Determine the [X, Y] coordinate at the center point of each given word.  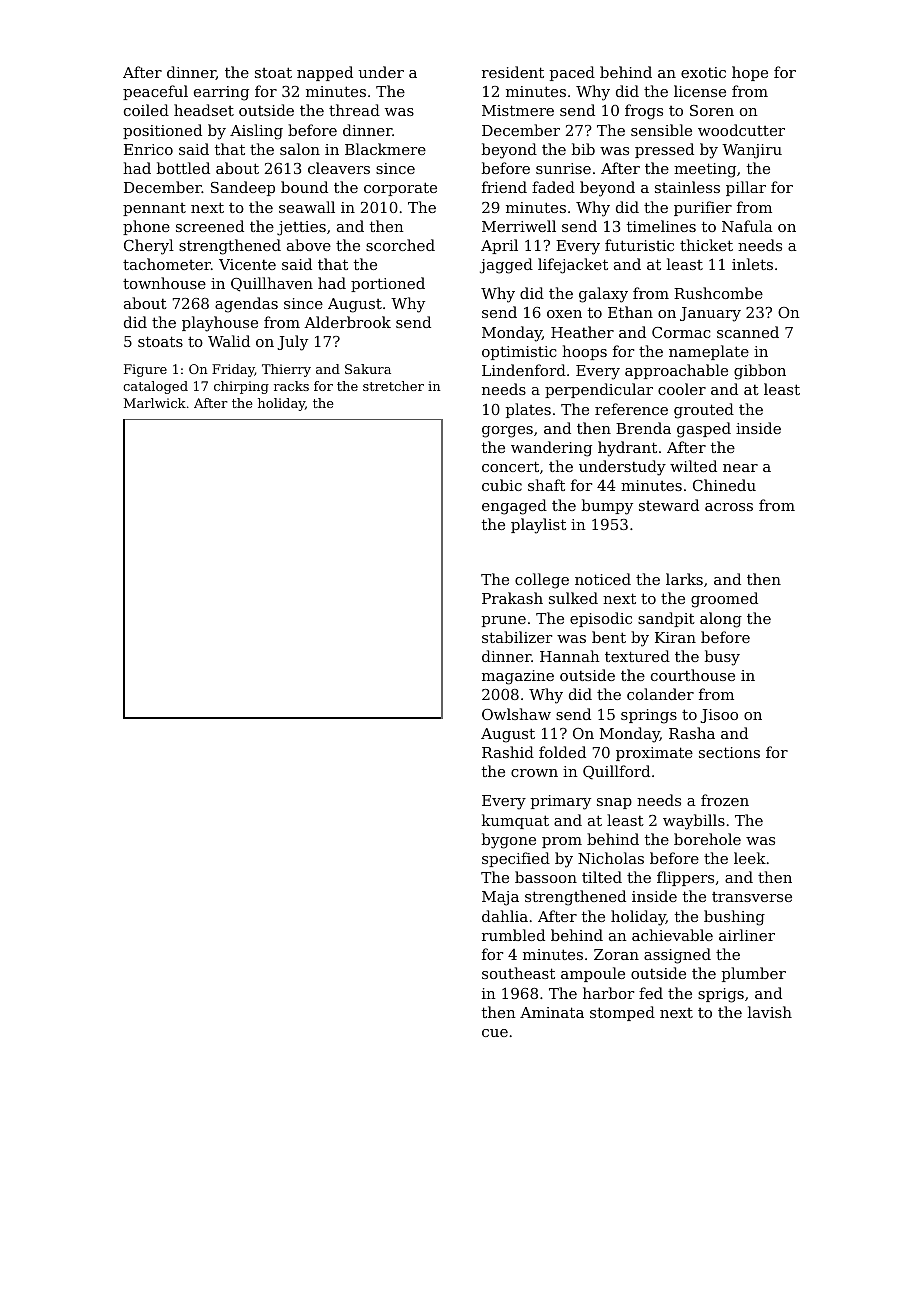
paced [572, 73]
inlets [752, 264]
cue [495, 1033]
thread [354, 110]
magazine [518, 677]
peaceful [155, 92]
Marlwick [155, 403]
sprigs [721, 995]
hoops [584, 352]
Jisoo [719, 716]
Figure [145, 370]
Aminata [552, 1012]
